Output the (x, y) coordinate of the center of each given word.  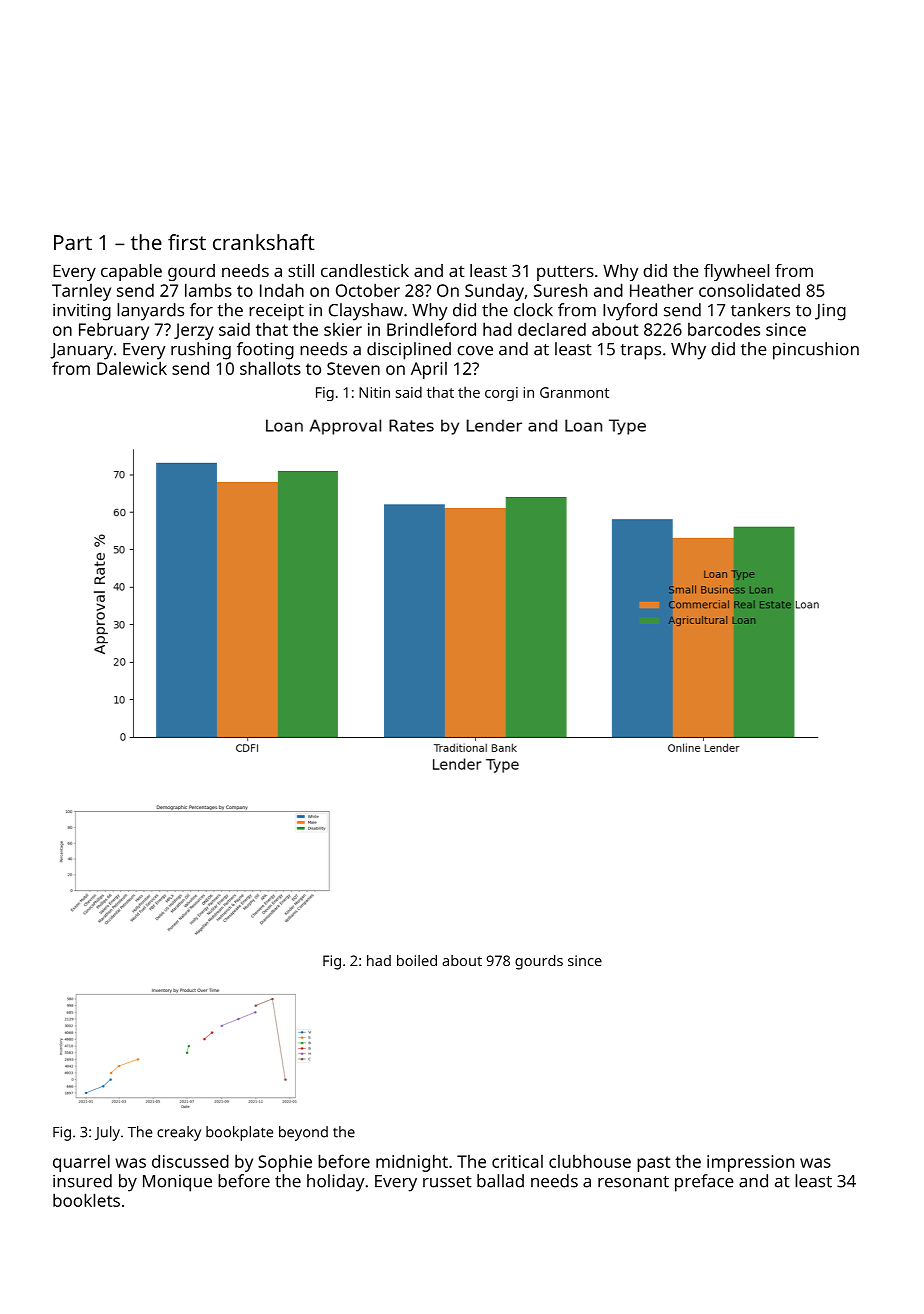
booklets (86, 1200)
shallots (270, 368)
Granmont (574, 392)
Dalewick (132, 368)
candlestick (365, 270)
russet (447, 1182)
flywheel (736, 272)
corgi (501, 394)
